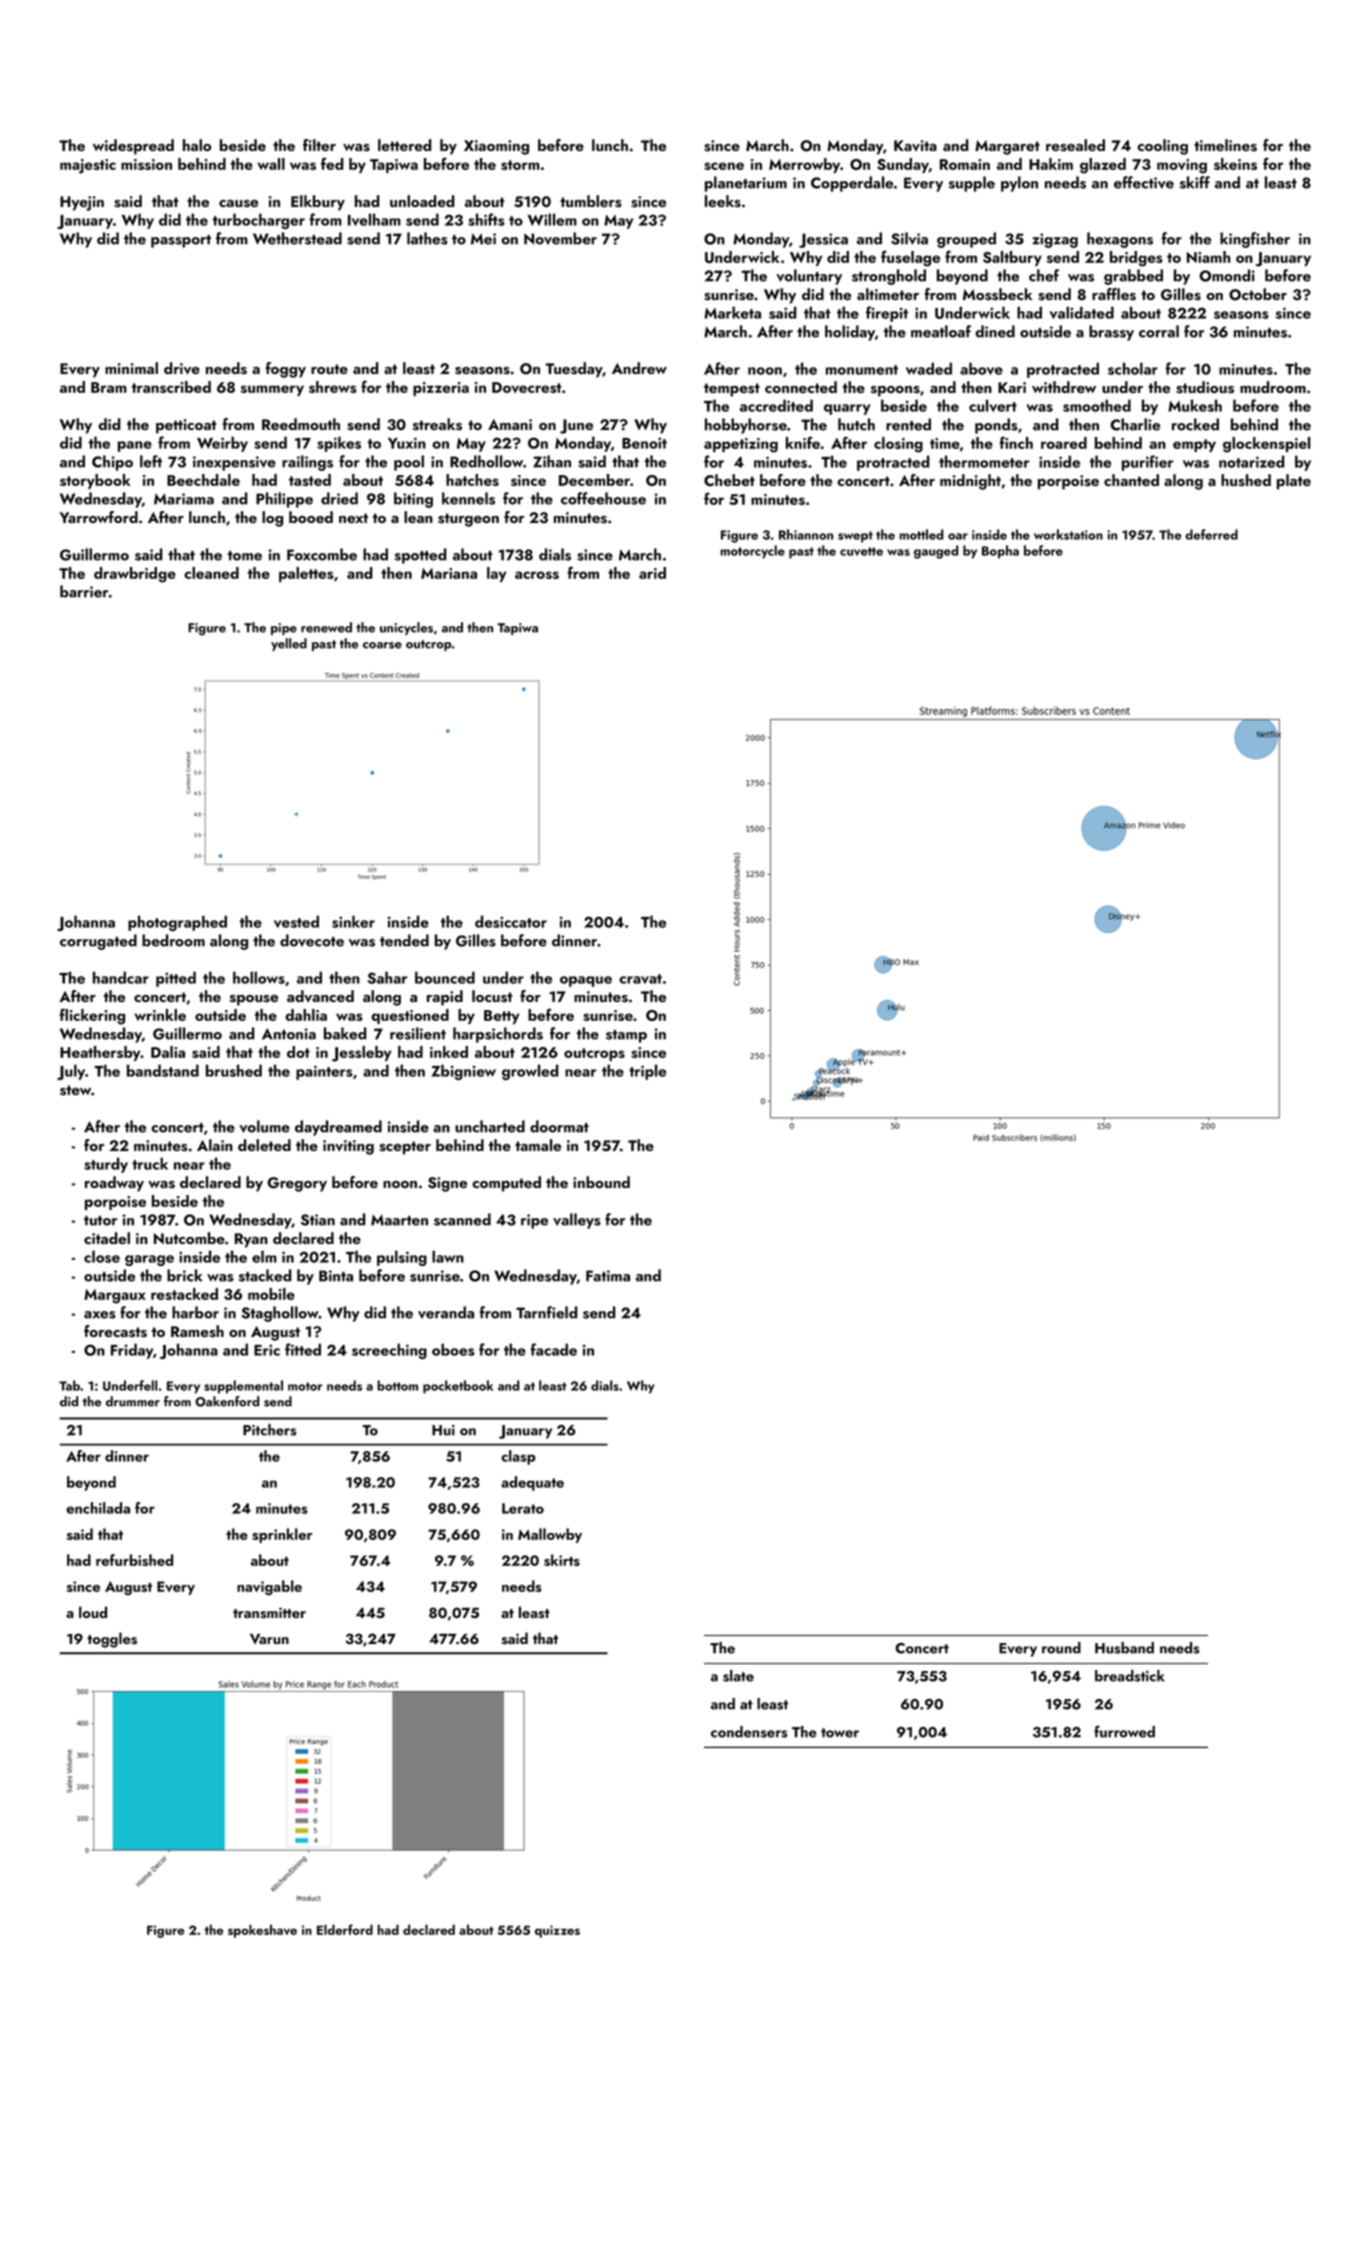  What do you see at coordinates (195, 1312) in the screenshot?
I see `harbor` at bounding box center [195, 1312].
